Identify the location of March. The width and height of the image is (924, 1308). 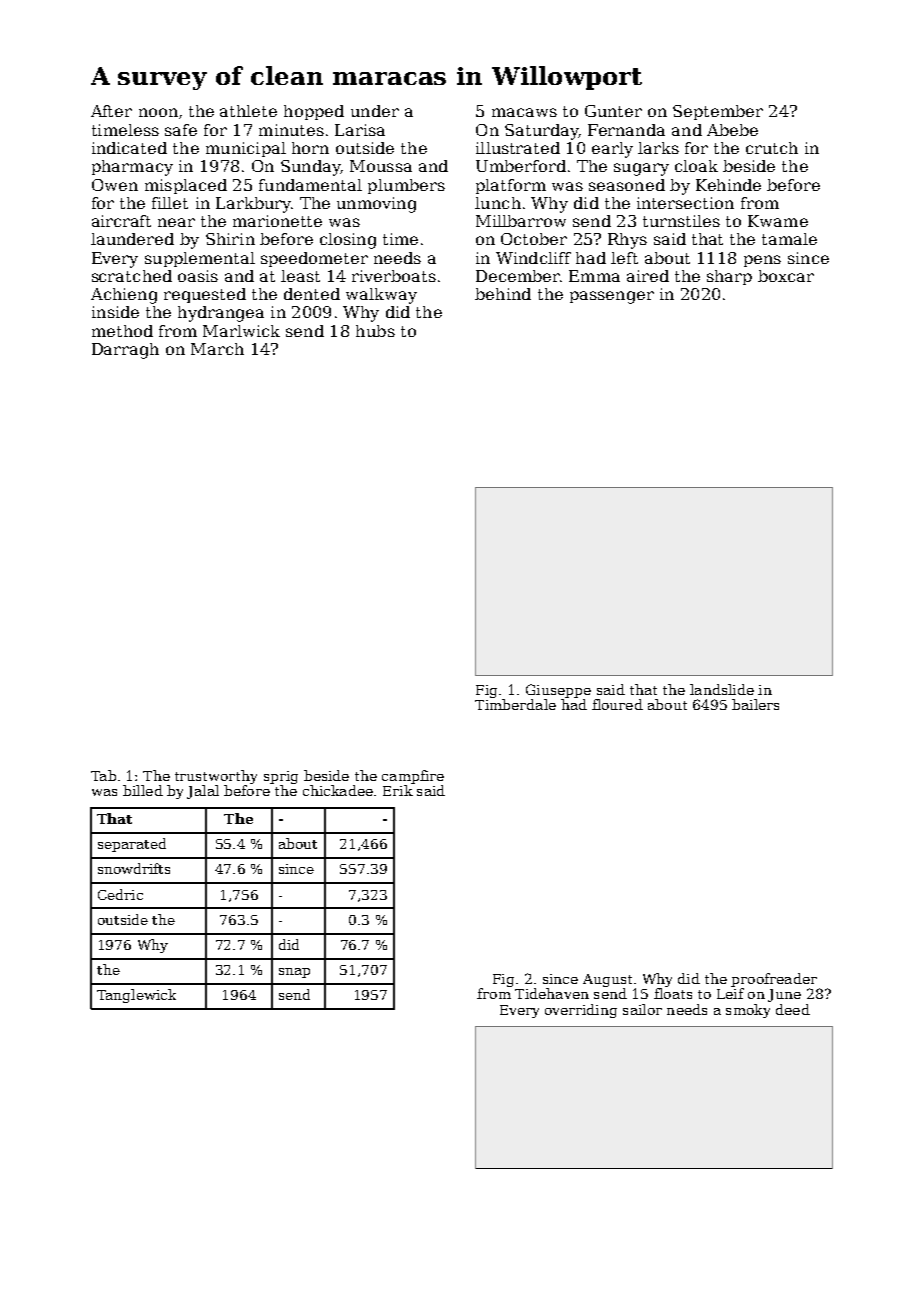
(217, 349).
